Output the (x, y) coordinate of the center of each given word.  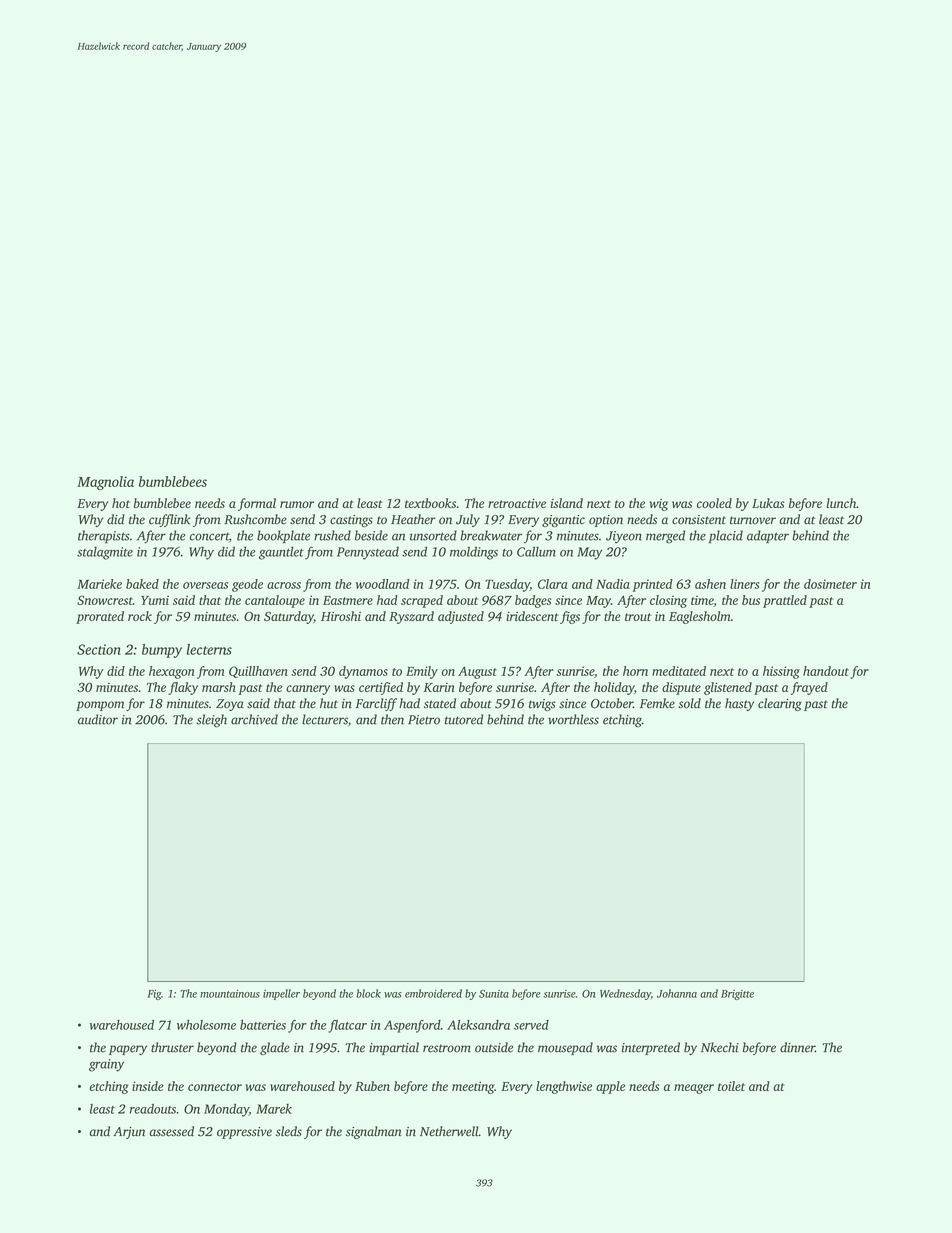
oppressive (244, 1133)
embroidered (433, 993)
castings (351, 521)
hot (121, 503)
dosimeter (830, 584)
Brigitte (737, 995)
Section (99, 649)
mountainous (230, 994)
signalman (373, 1132)
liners (744, 584)
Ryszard (411, 617)
